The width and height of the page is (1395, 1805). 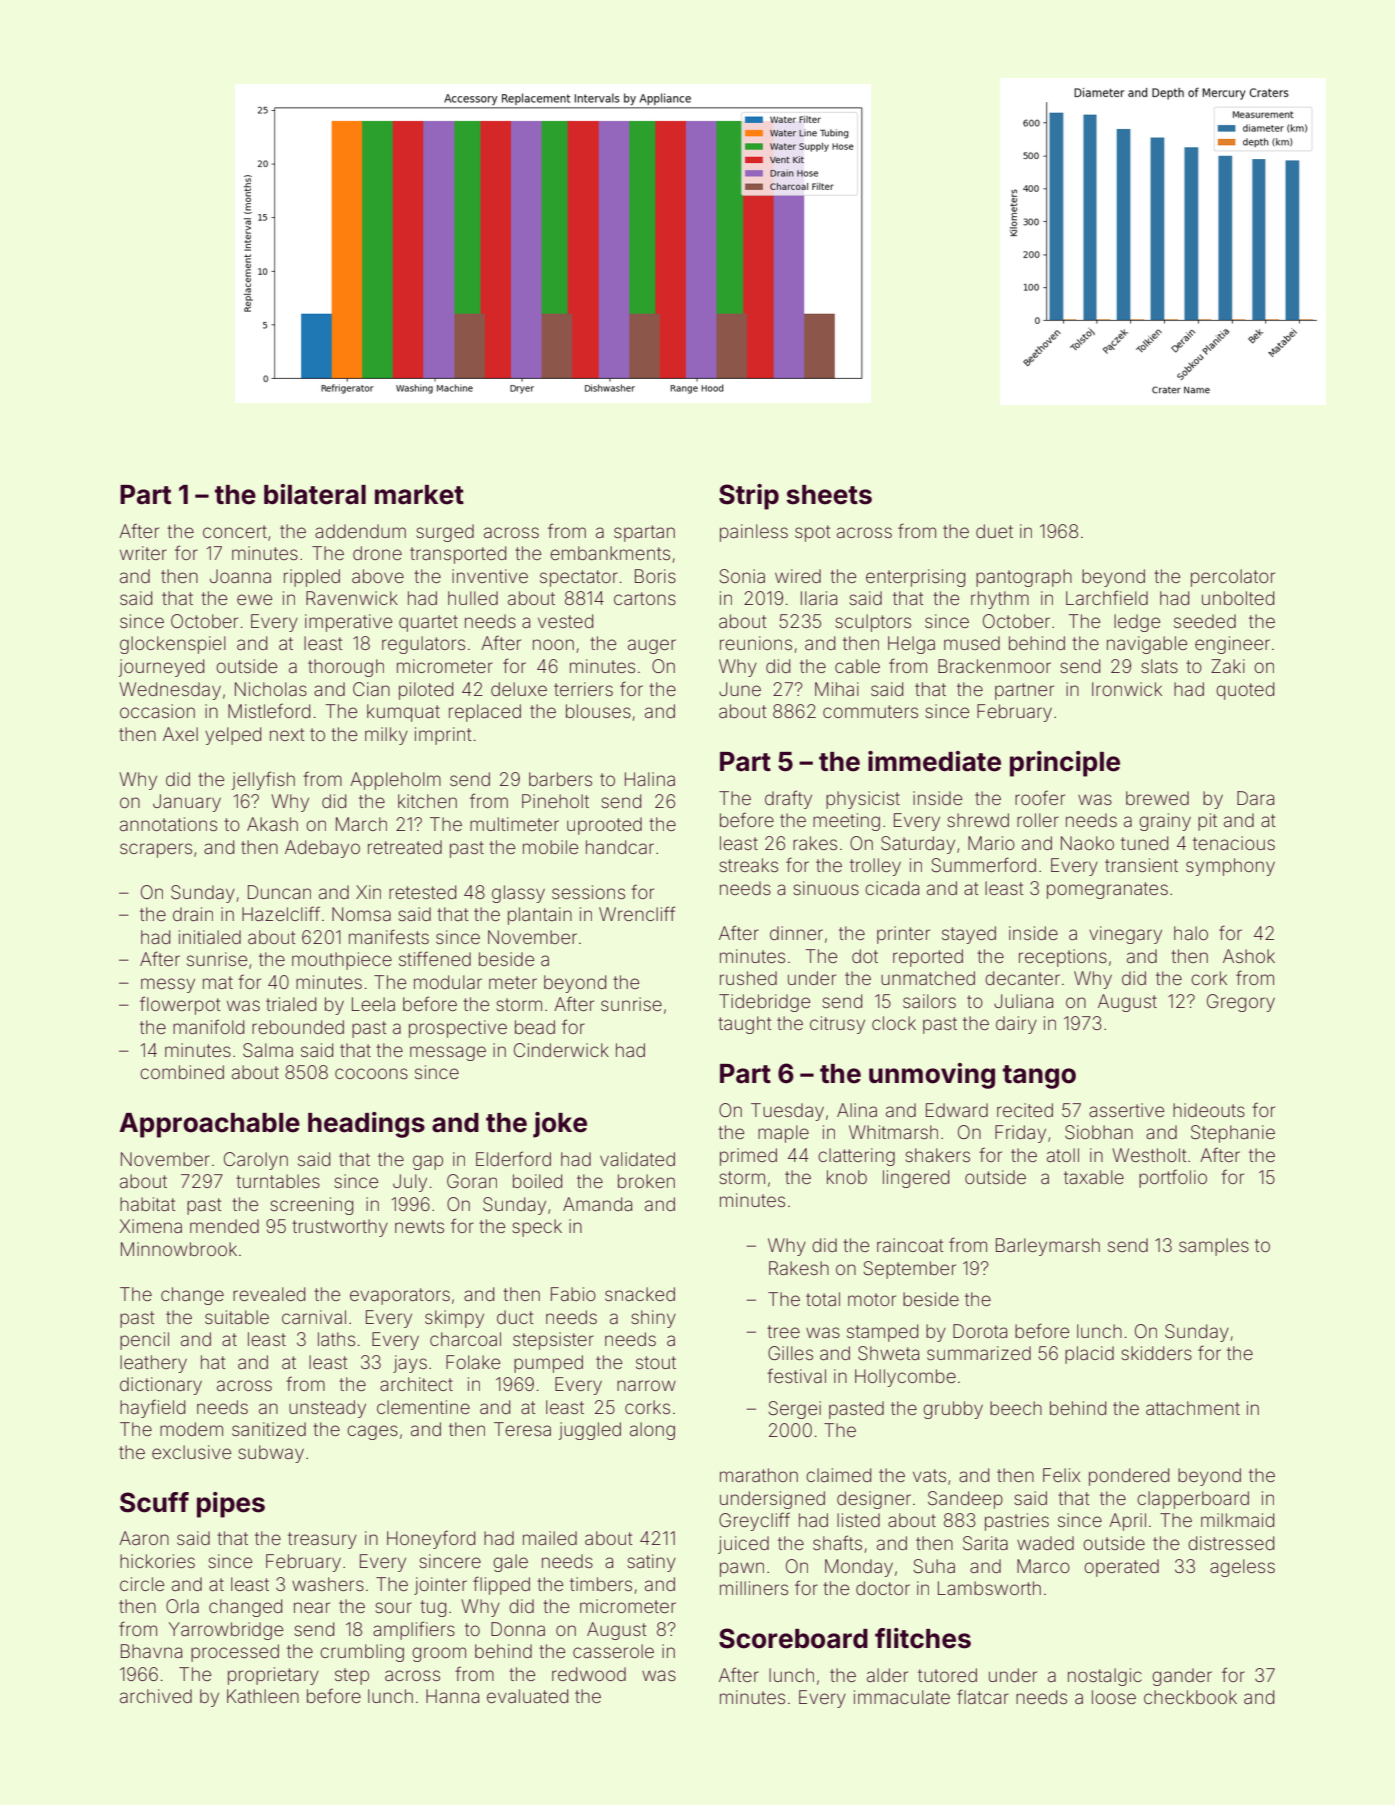 What do you see at coordinates (882, 1333) in the page?
I see `stamped` at bounding box center [882, 1333].
